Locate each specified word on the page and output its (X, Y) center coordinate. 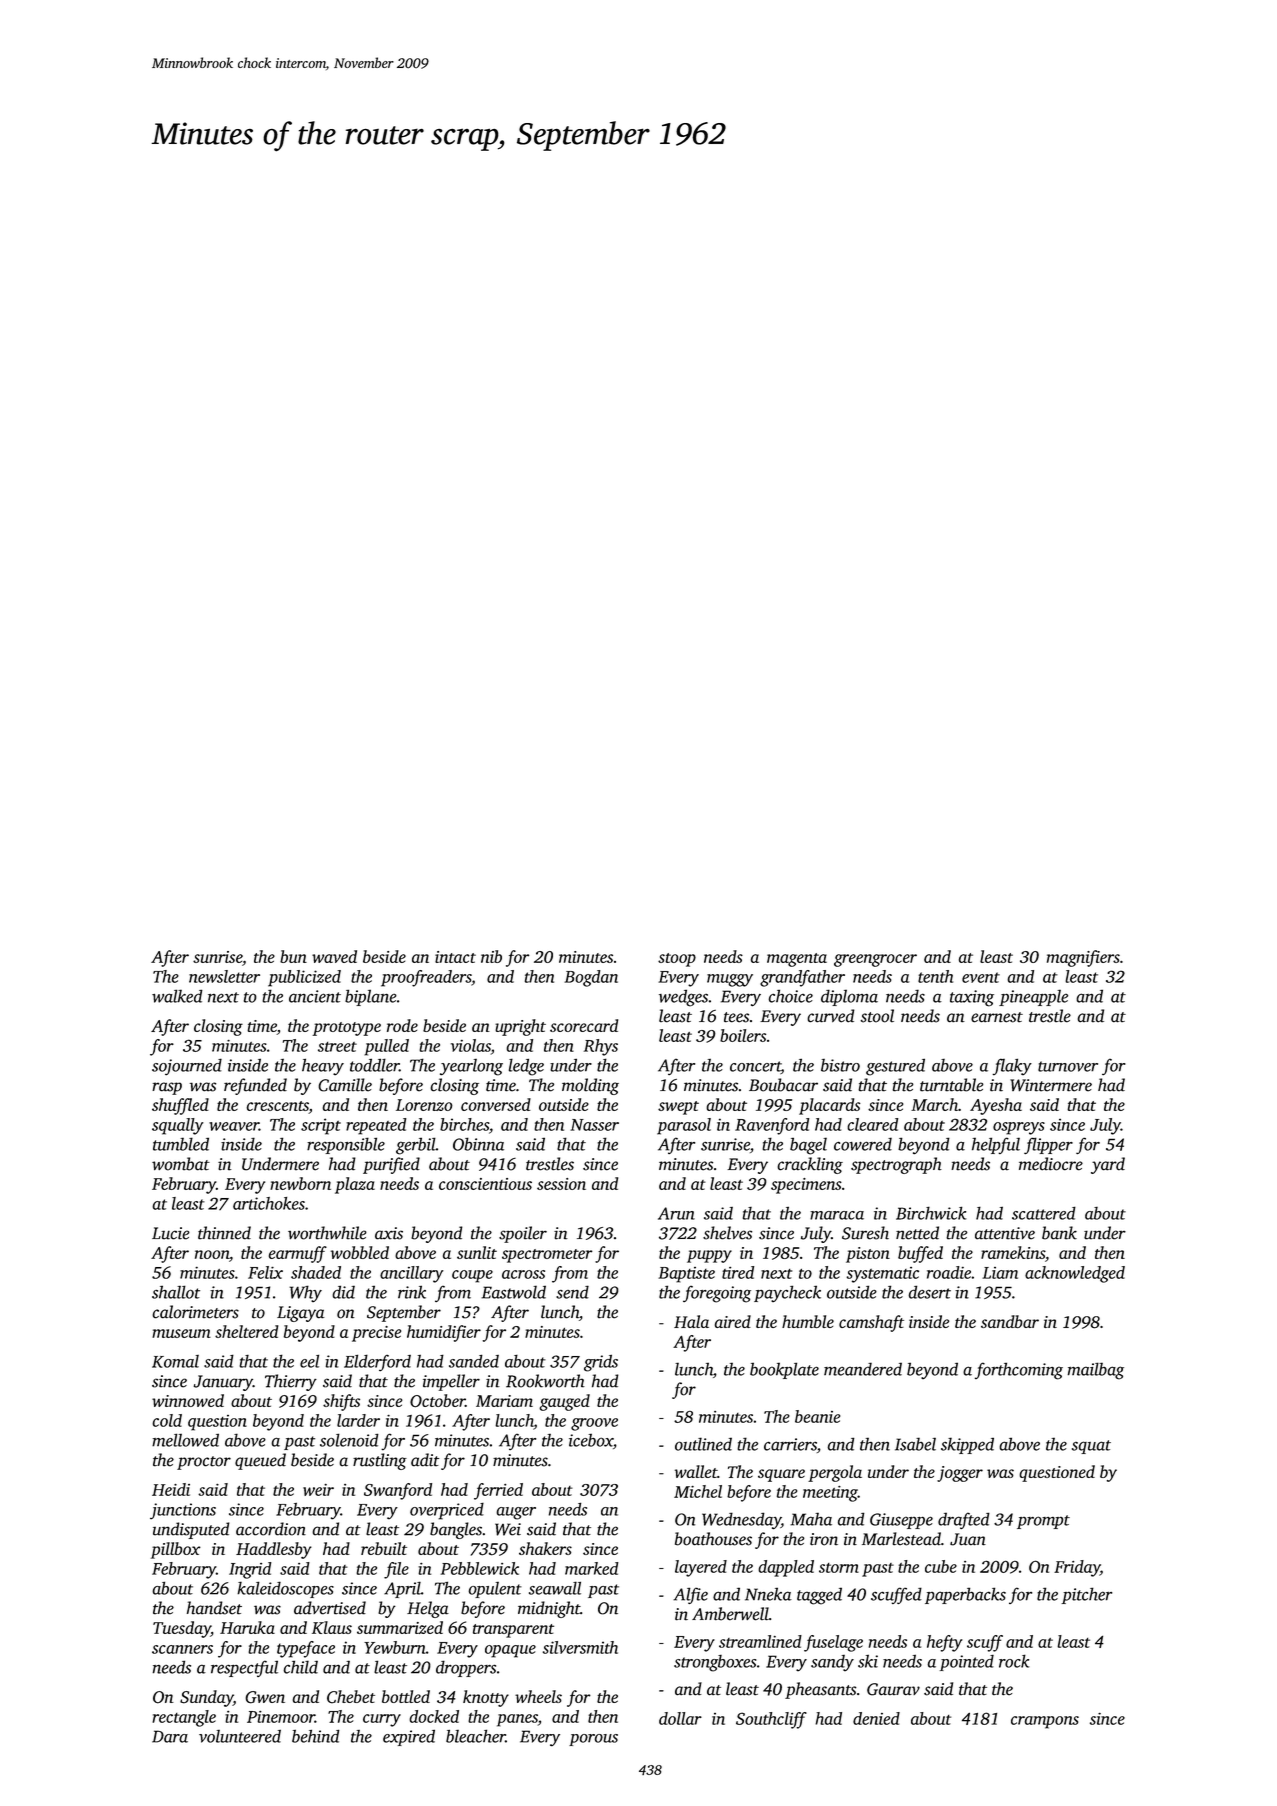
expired (409, 1737)
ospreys (1019, 1128)
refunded (255, 1086)
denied (876, 1718)
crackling (810, 1165)
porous (593, 1740)
